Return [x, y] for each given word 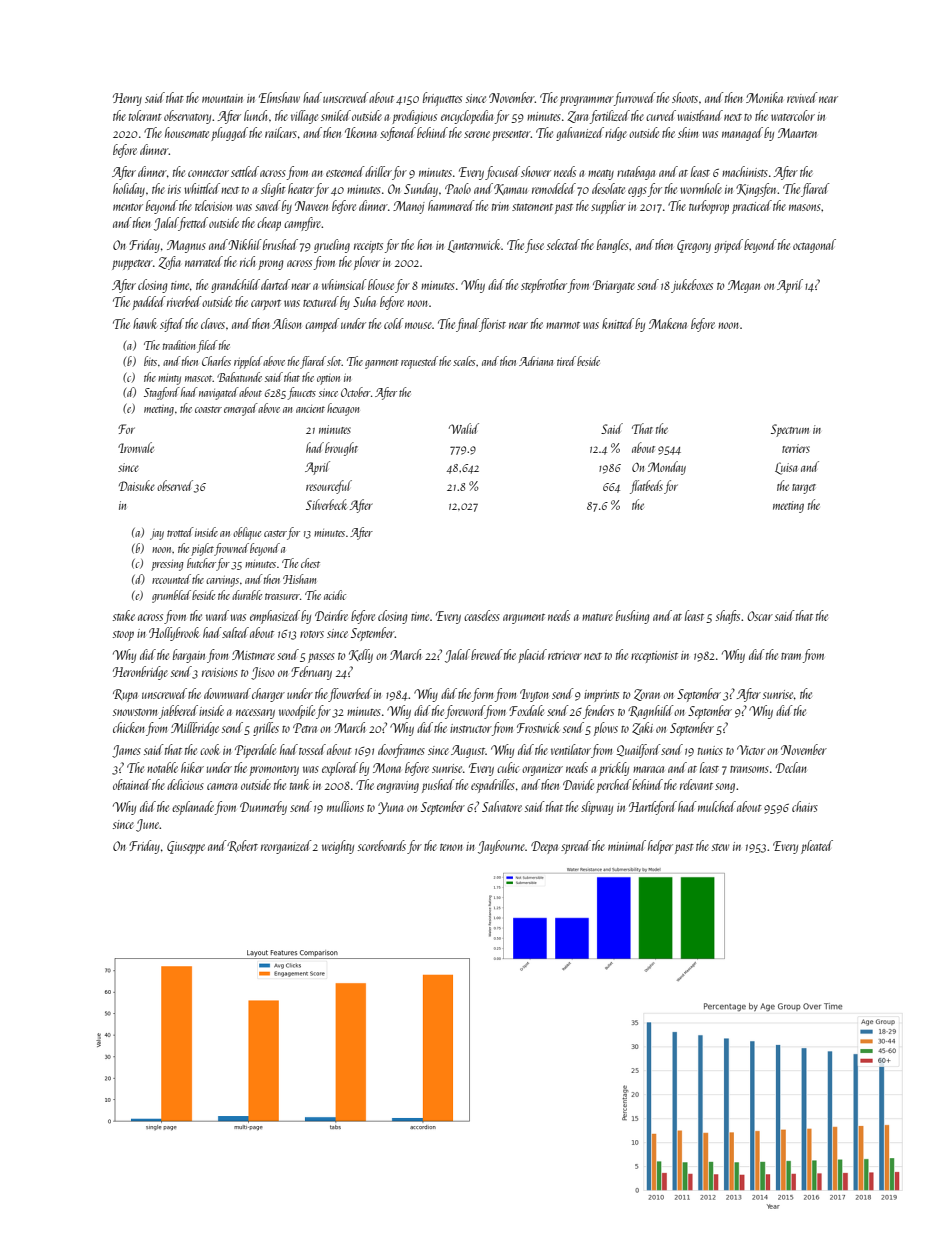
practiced [752, 207]
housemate [187, 132]
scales [464, 361]
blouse [381, 284]
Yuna [390, 808]
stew [720, 847]
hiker [192, 767]
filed [207, 346]
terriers [796, 448]
